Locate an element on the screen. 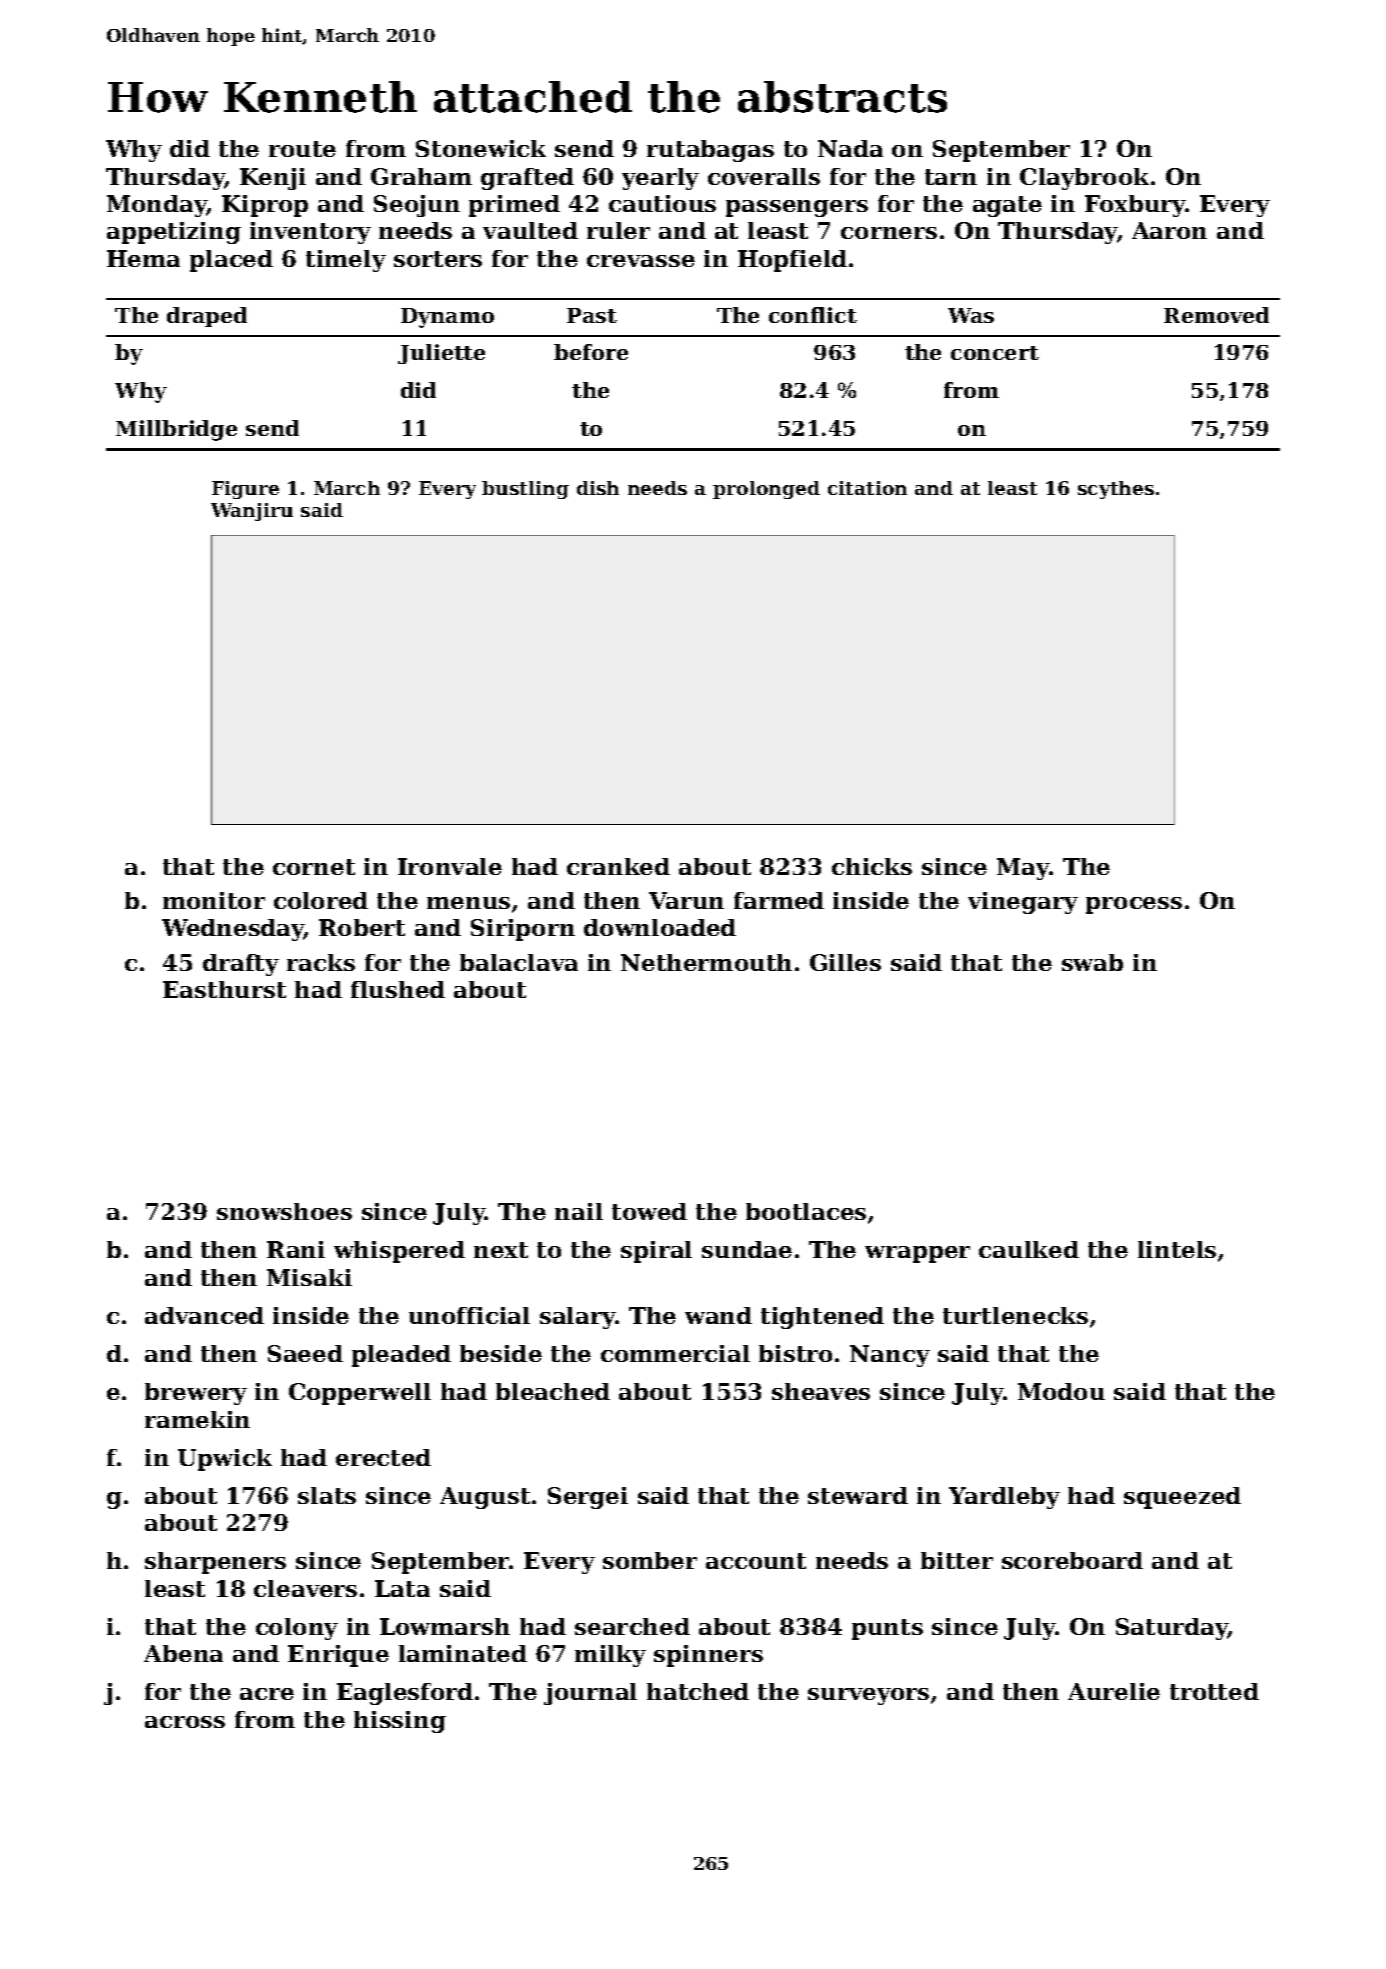 The image size is (1386, 1969). Ironvale is located at coordinates (450, 866).
